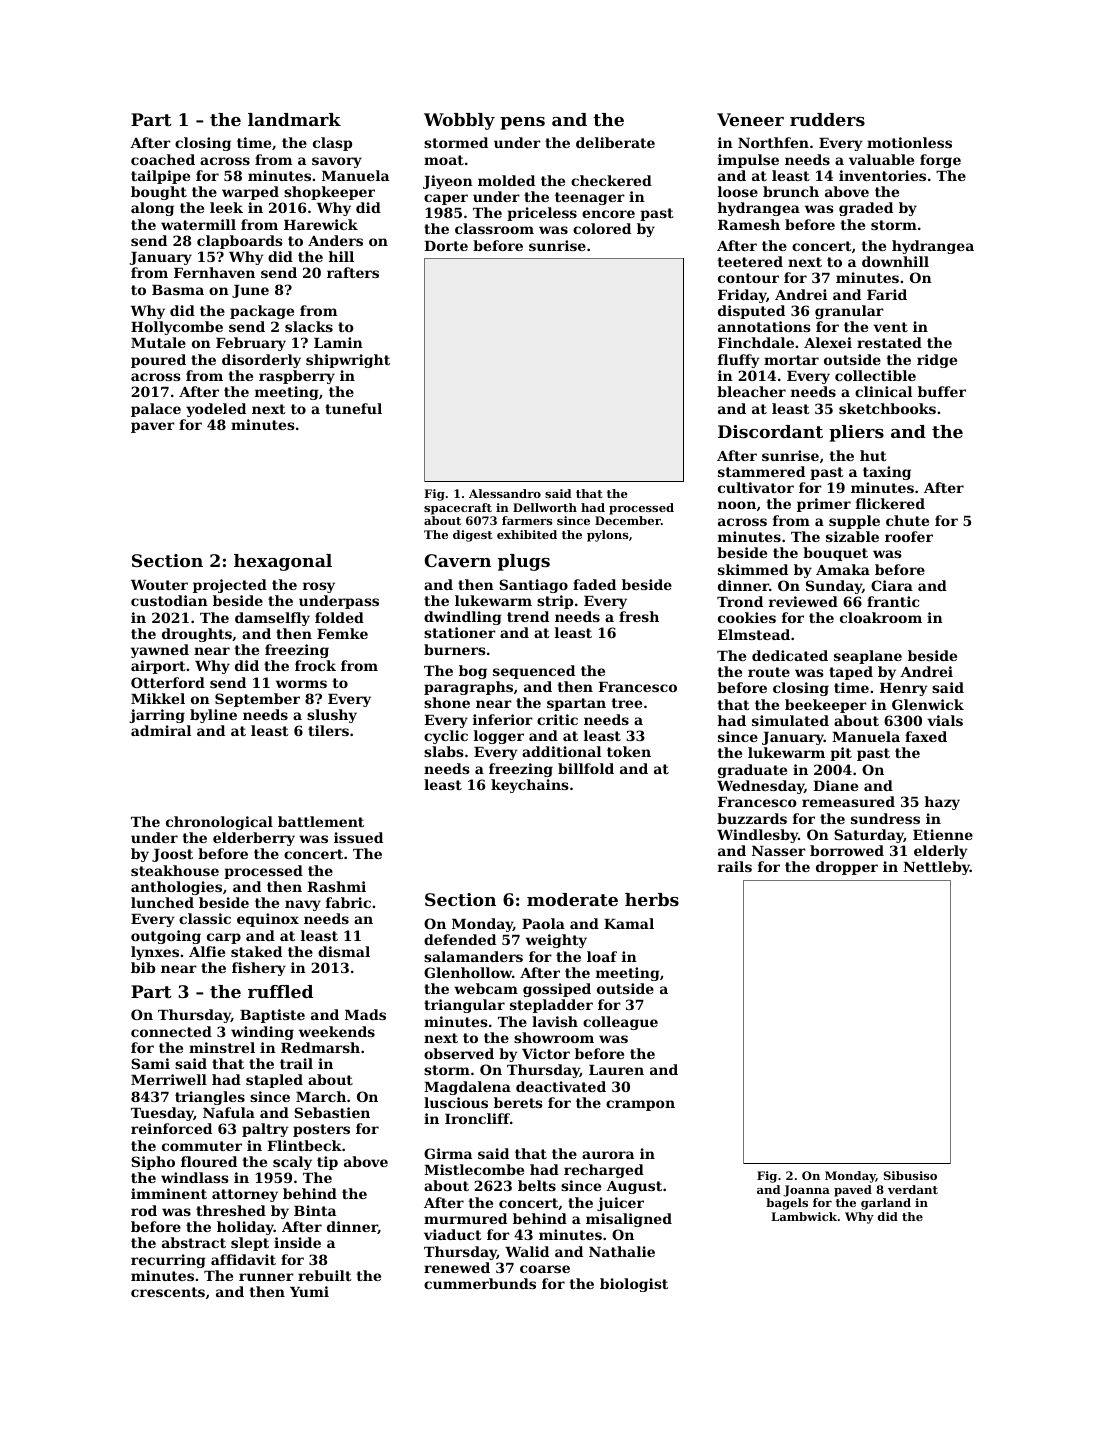 The image size is (1108, 1434). What do you see at coordinates (910, 1175) in the page?
I see `Sibusiso` at bounding box center [910, 1175].
